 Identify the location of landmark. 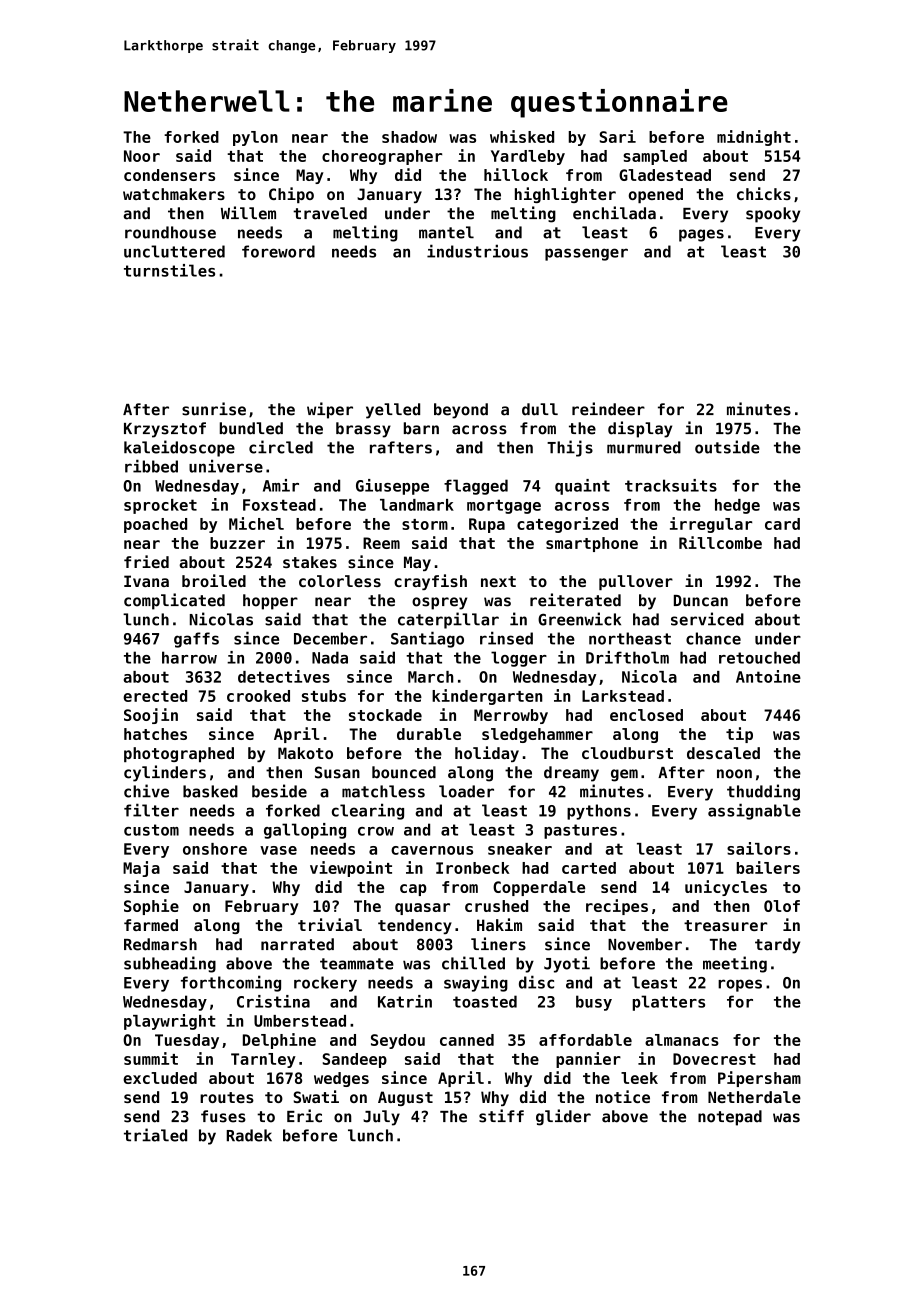
(417, 505).
